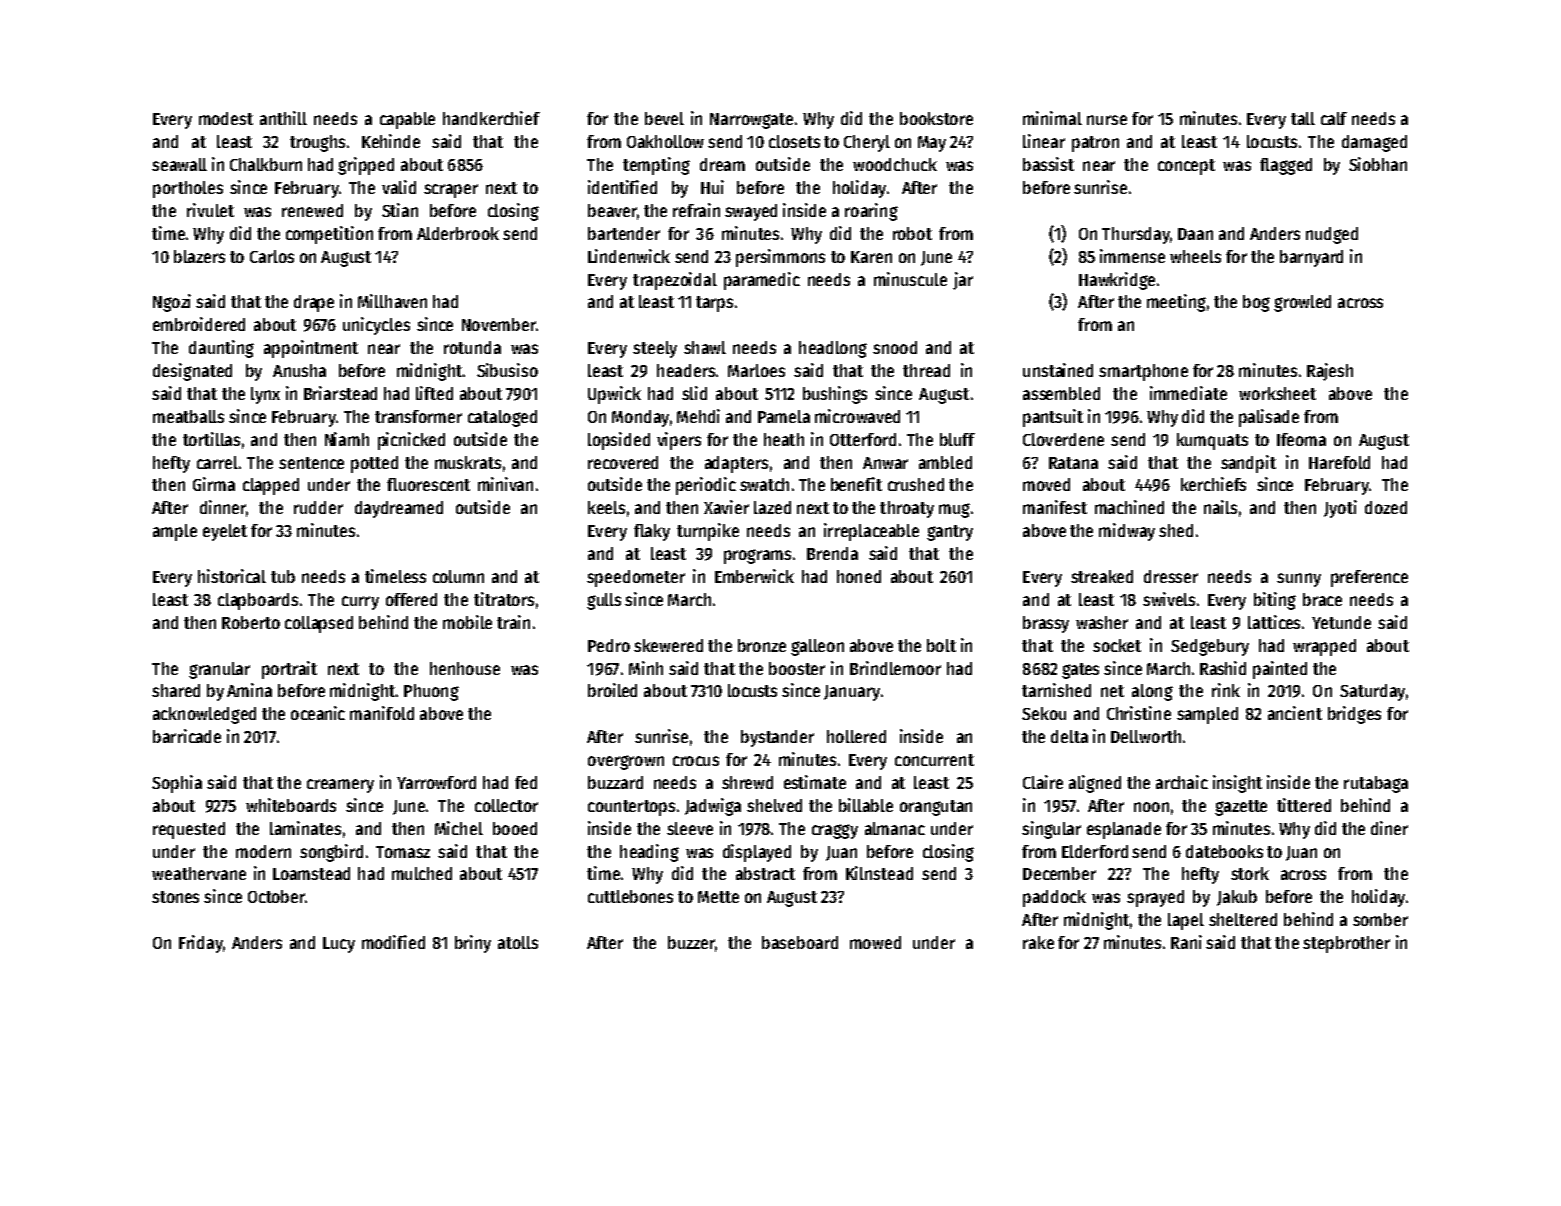 This screenshot has width=1561, height=1206. What do you see at coordinates (1256, 303) in the screenshot?
I see `bog` at bounding box center [1256, 303].
